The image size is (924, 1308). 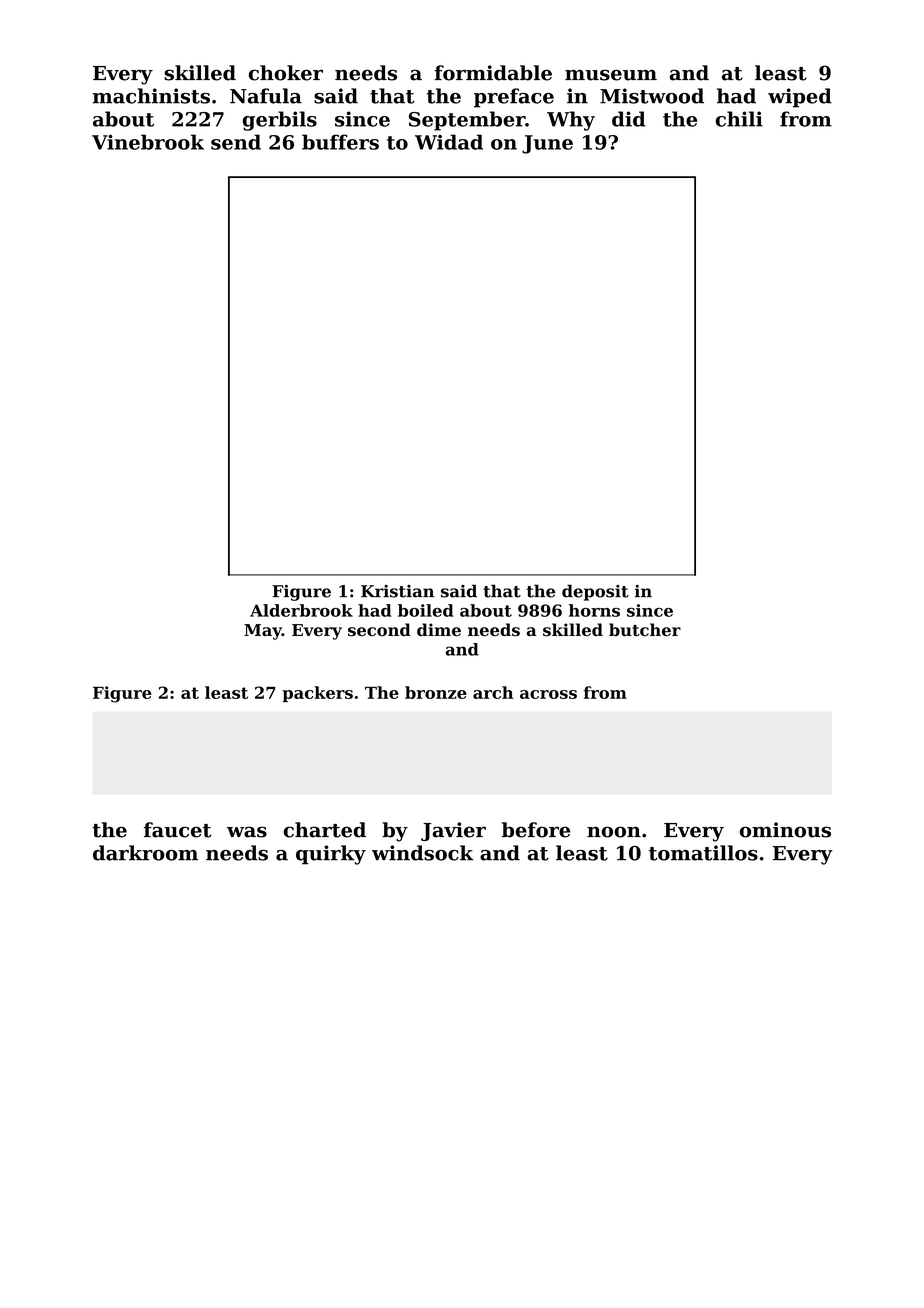 What do you see at coordinates (493, 73) in the image?
I see `formidable` at bounding box center [493, 73].
